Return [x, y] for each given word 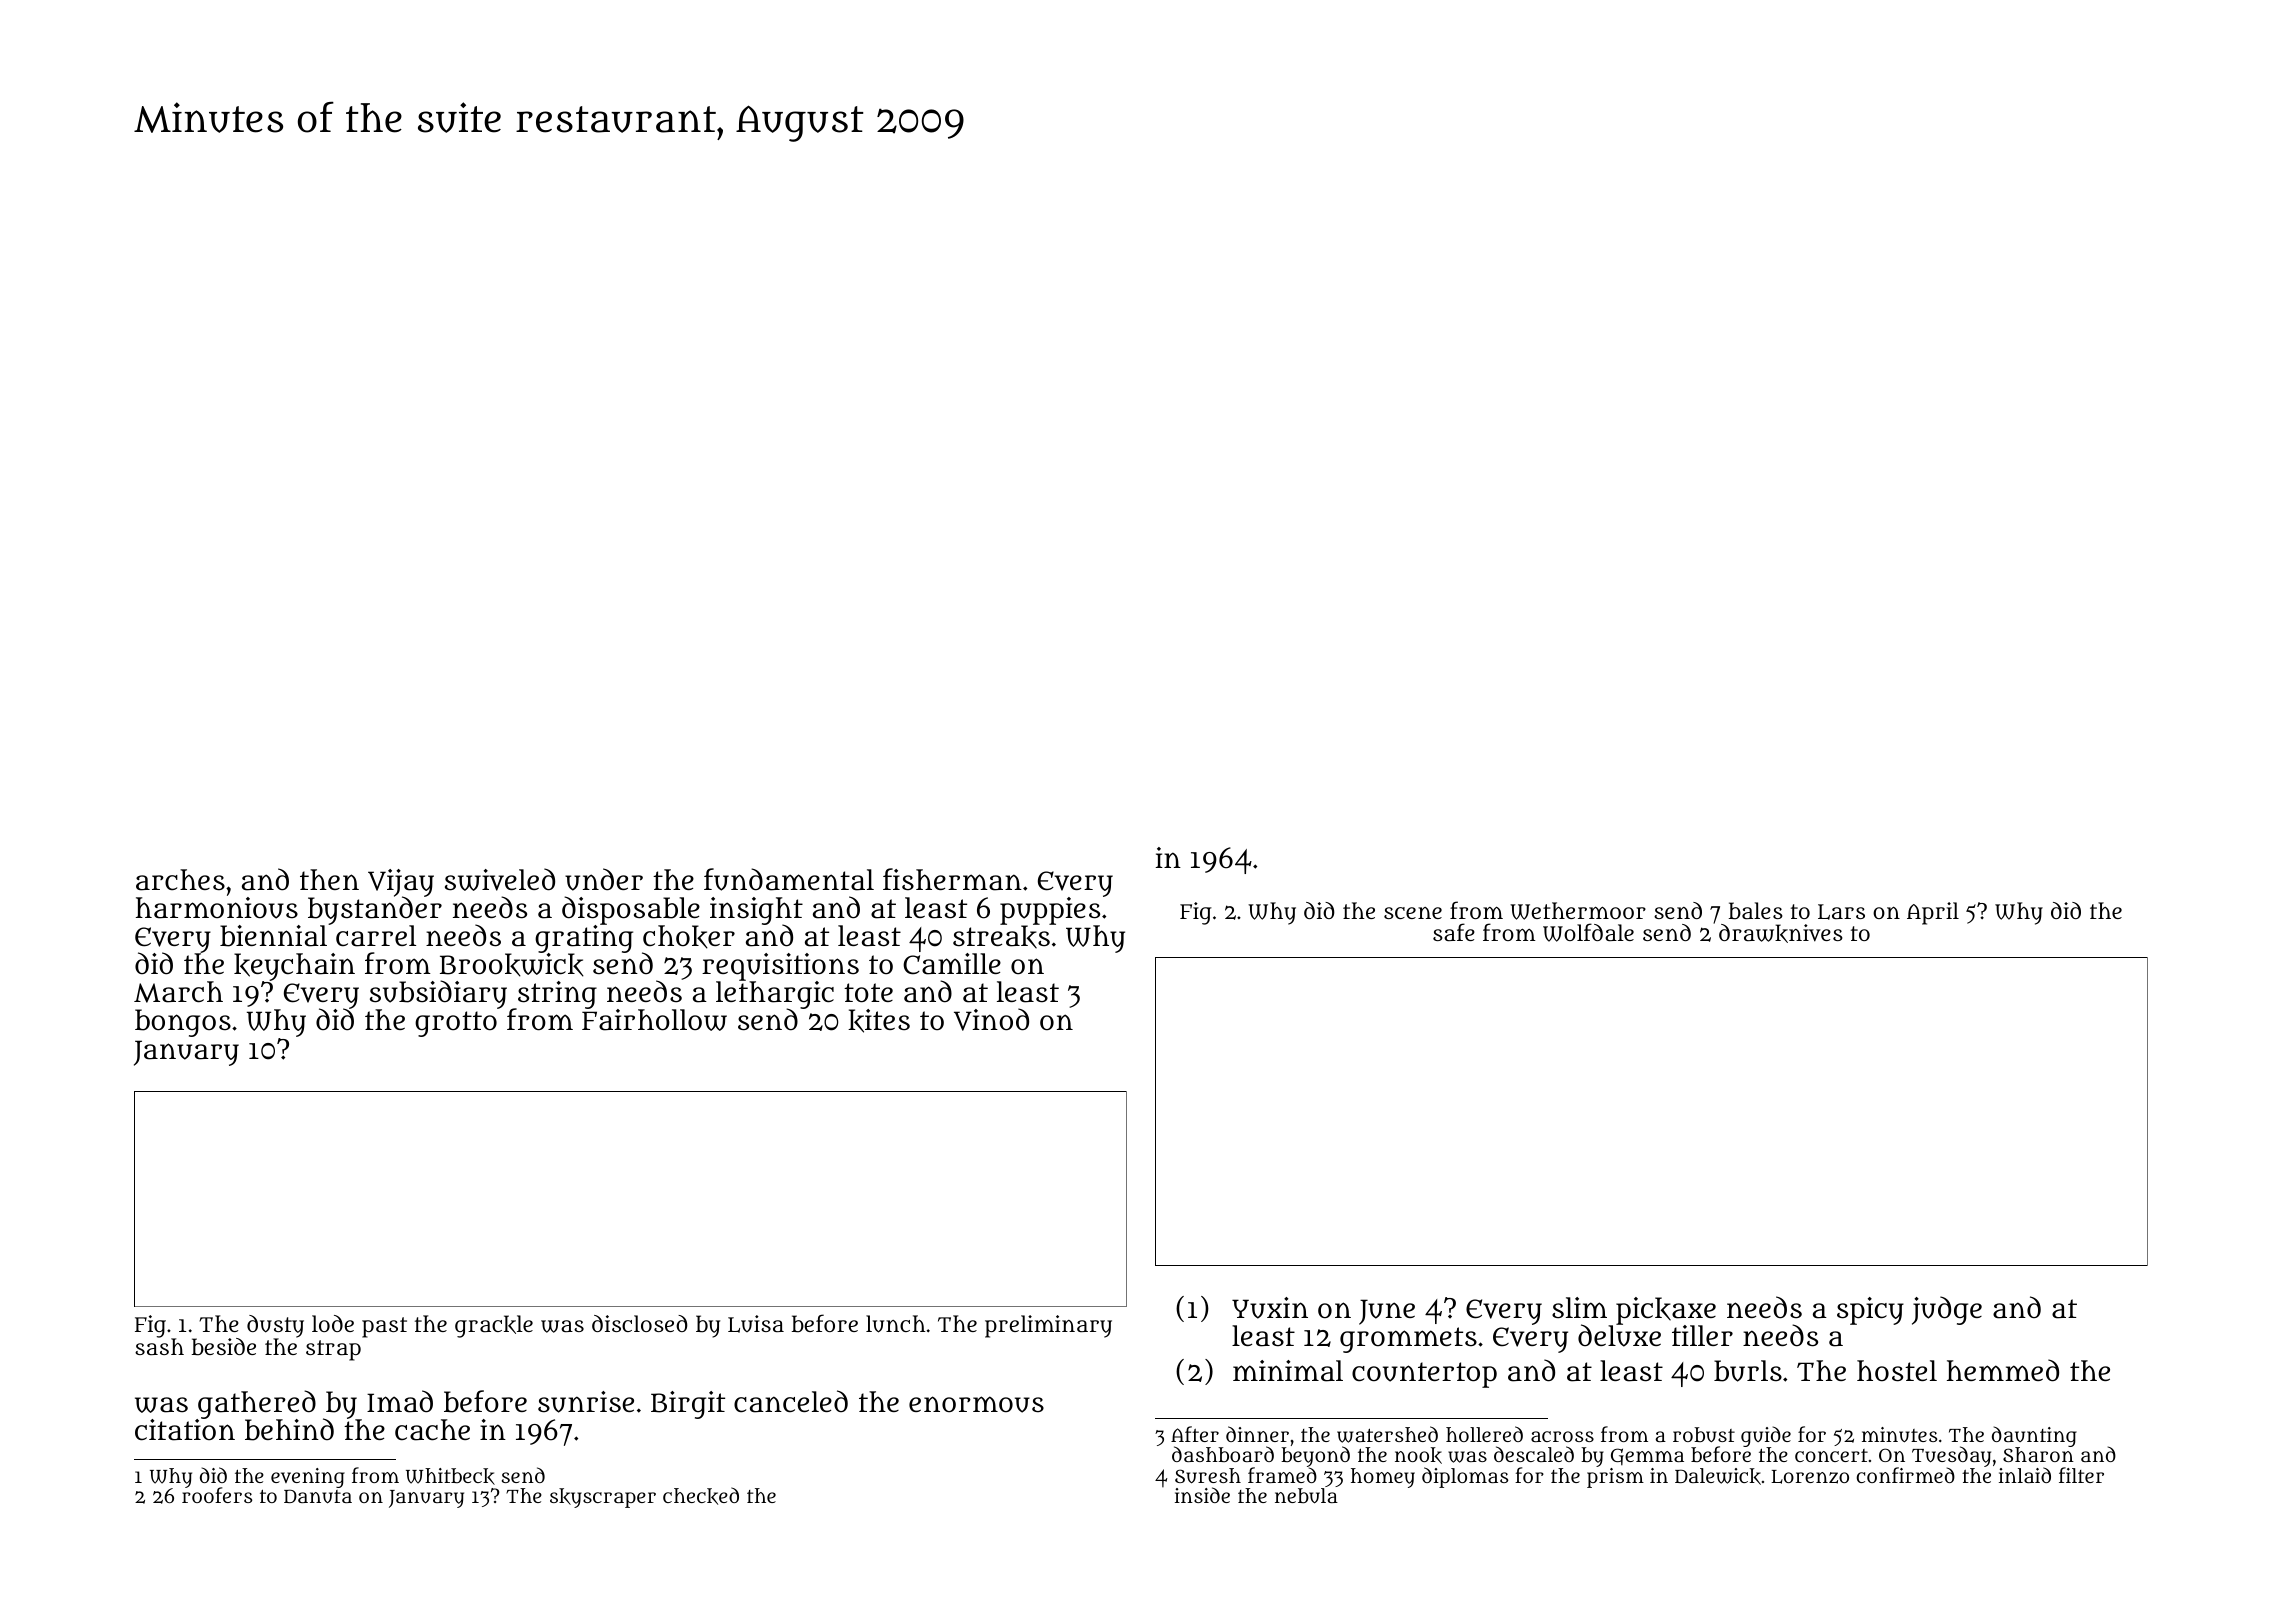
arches [180, 880]
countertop [1424, 1375]
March [178, 992]
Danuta [318, 1496]
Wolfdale [1588, 932]
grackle [494, 1326]
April [1933, 913]
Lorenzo [1810, 1477]
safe [1454, 932]
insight [756, 911]
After [1195, 1434]
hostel [1897, 1371]
